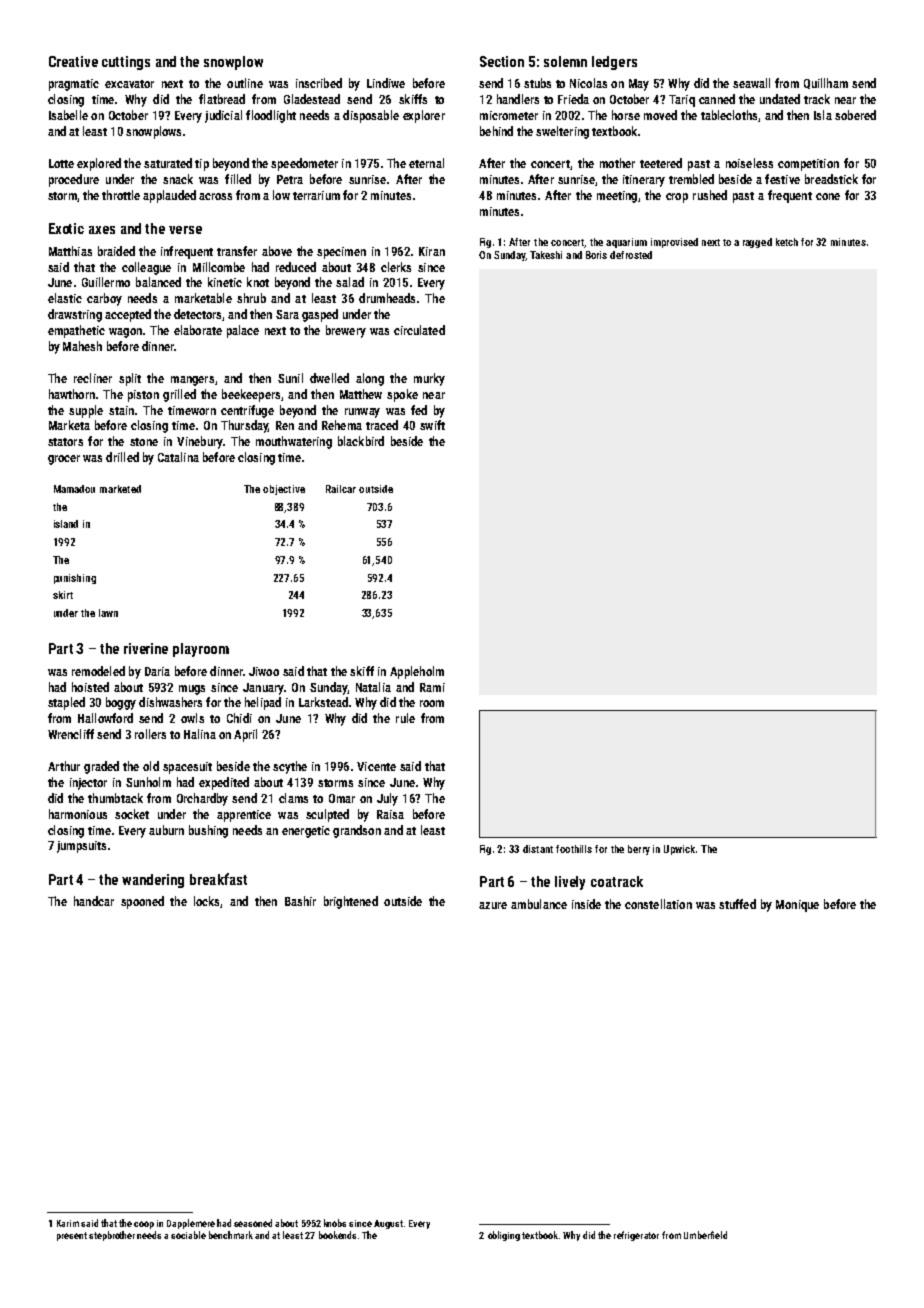  What do you see at coordinates (373, 687) in the screenshot?
I see `Natalia` at bounding box center [373, 687].
